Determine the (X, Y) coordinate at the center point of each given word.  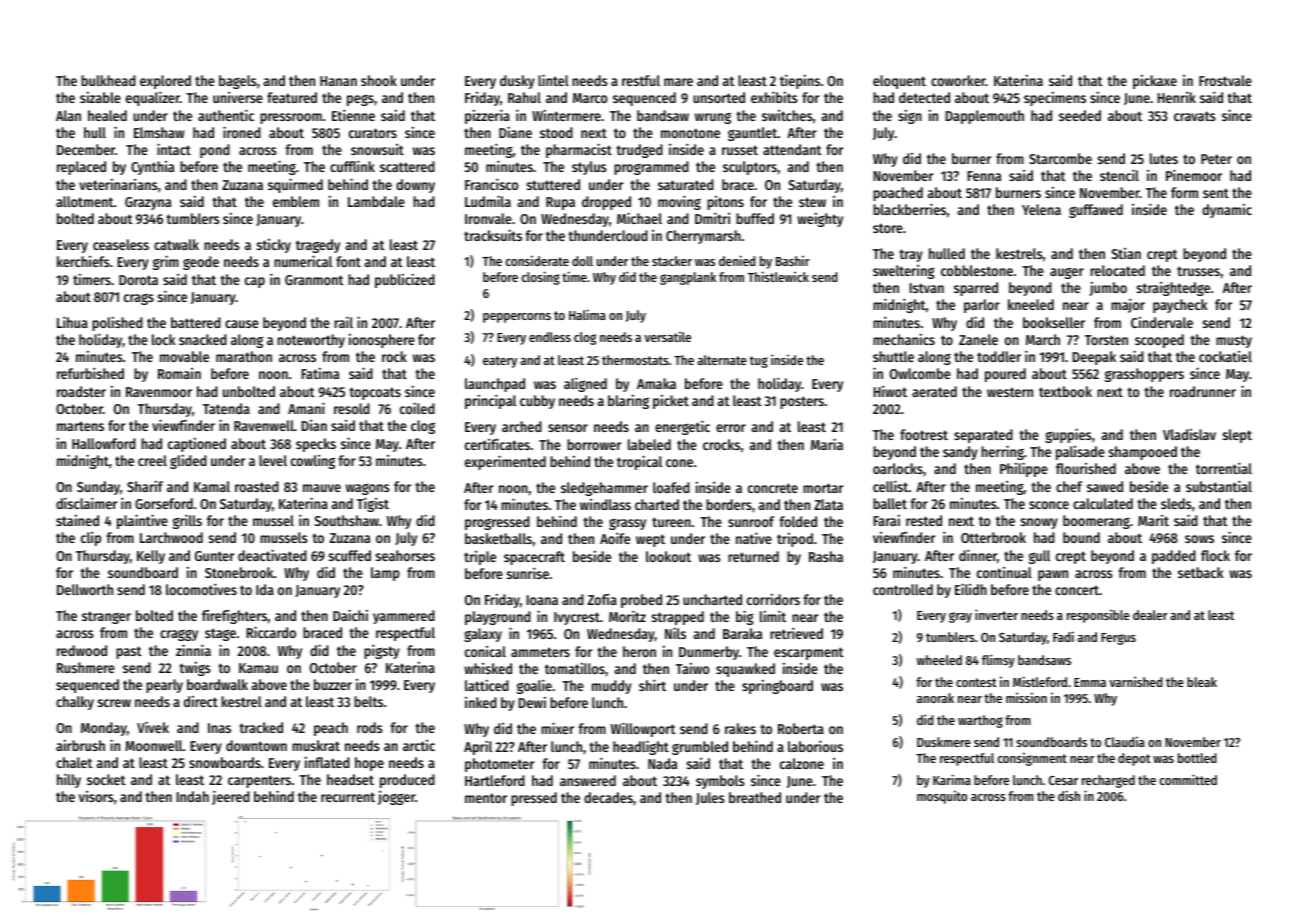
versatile (667, 336)
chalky (75, 703)
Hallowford (104, 443)
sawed (1105, 486)
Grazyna (148, 203)
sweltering (904, 272)
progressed (497, 523)
